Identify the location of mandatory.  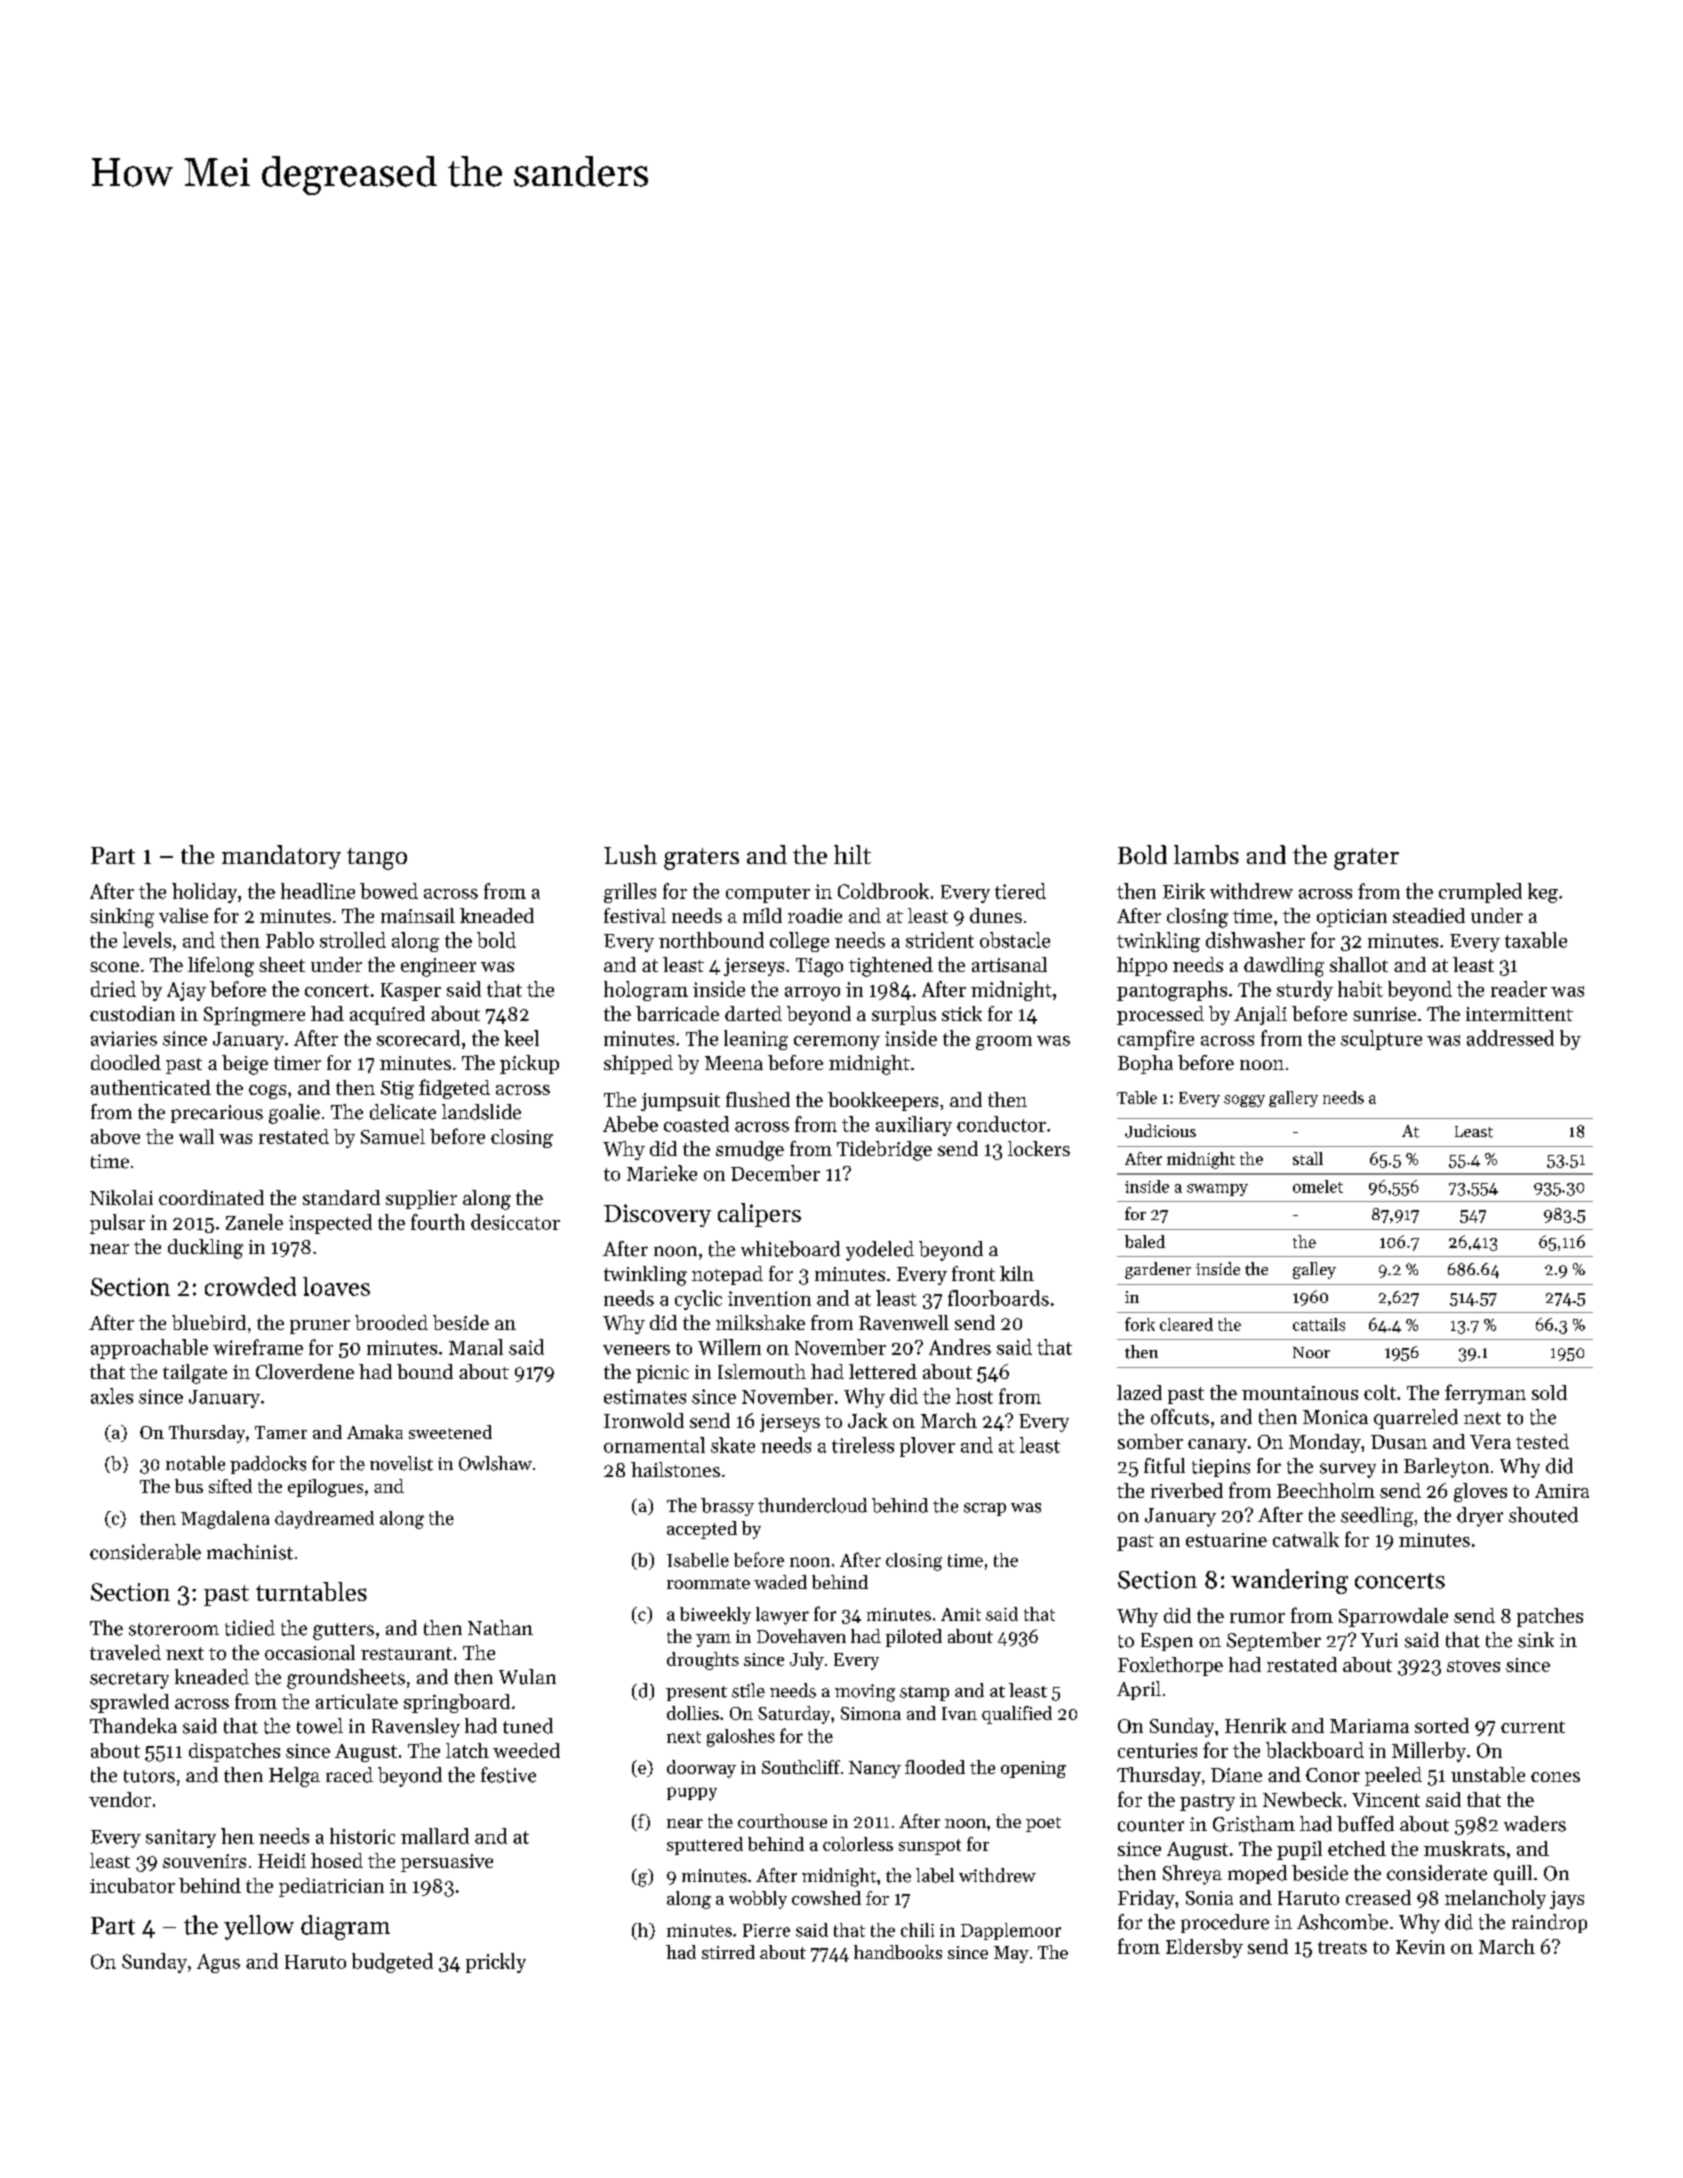
(281, 857).
